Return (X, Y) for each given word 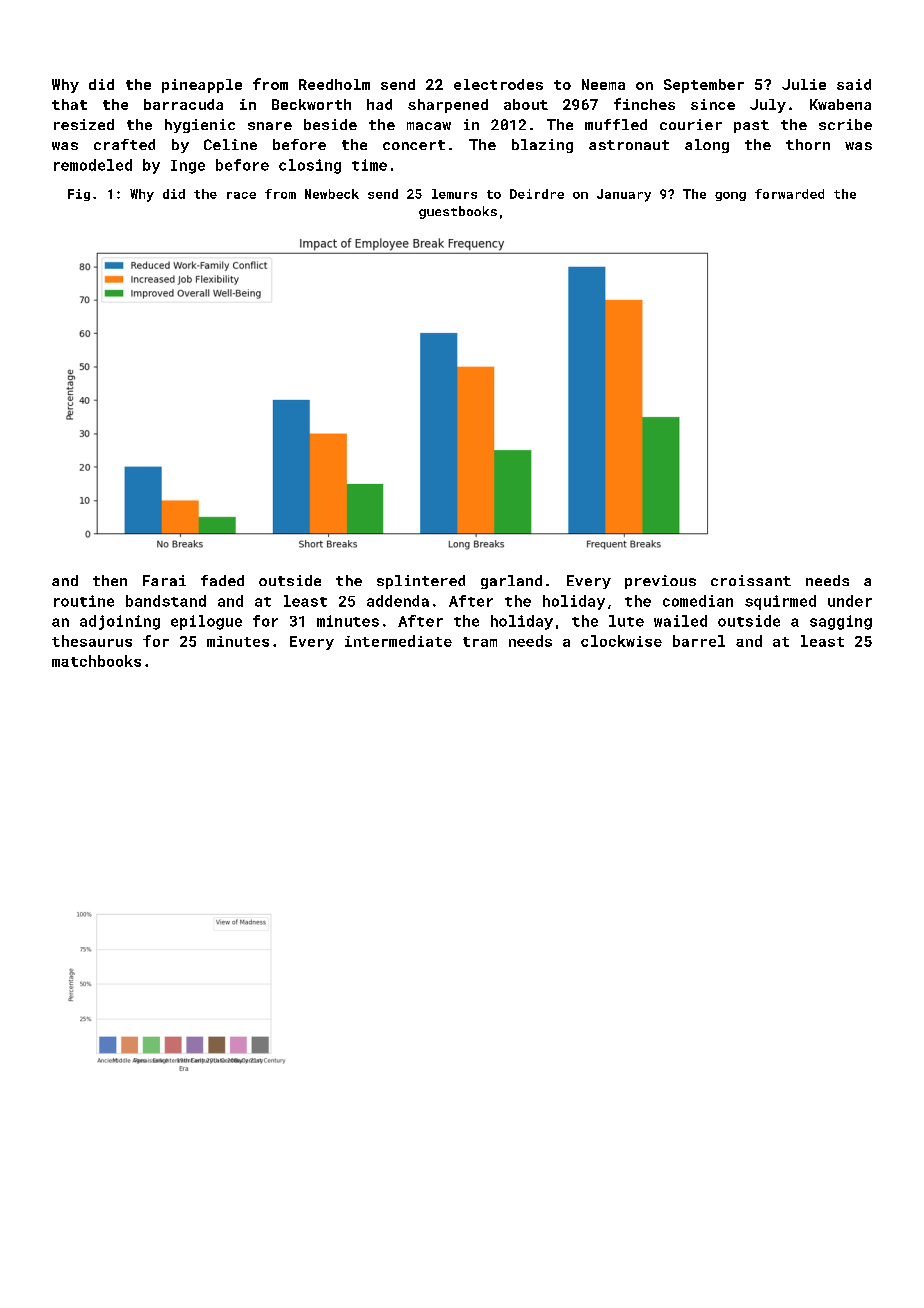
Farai (164, 580)
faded (222, 580)
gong (730, 196)
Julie (804, 84)
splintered (421, 582)
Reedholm (334, 84)
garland (511, 582)
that (69, 104)
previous (660, 582)
